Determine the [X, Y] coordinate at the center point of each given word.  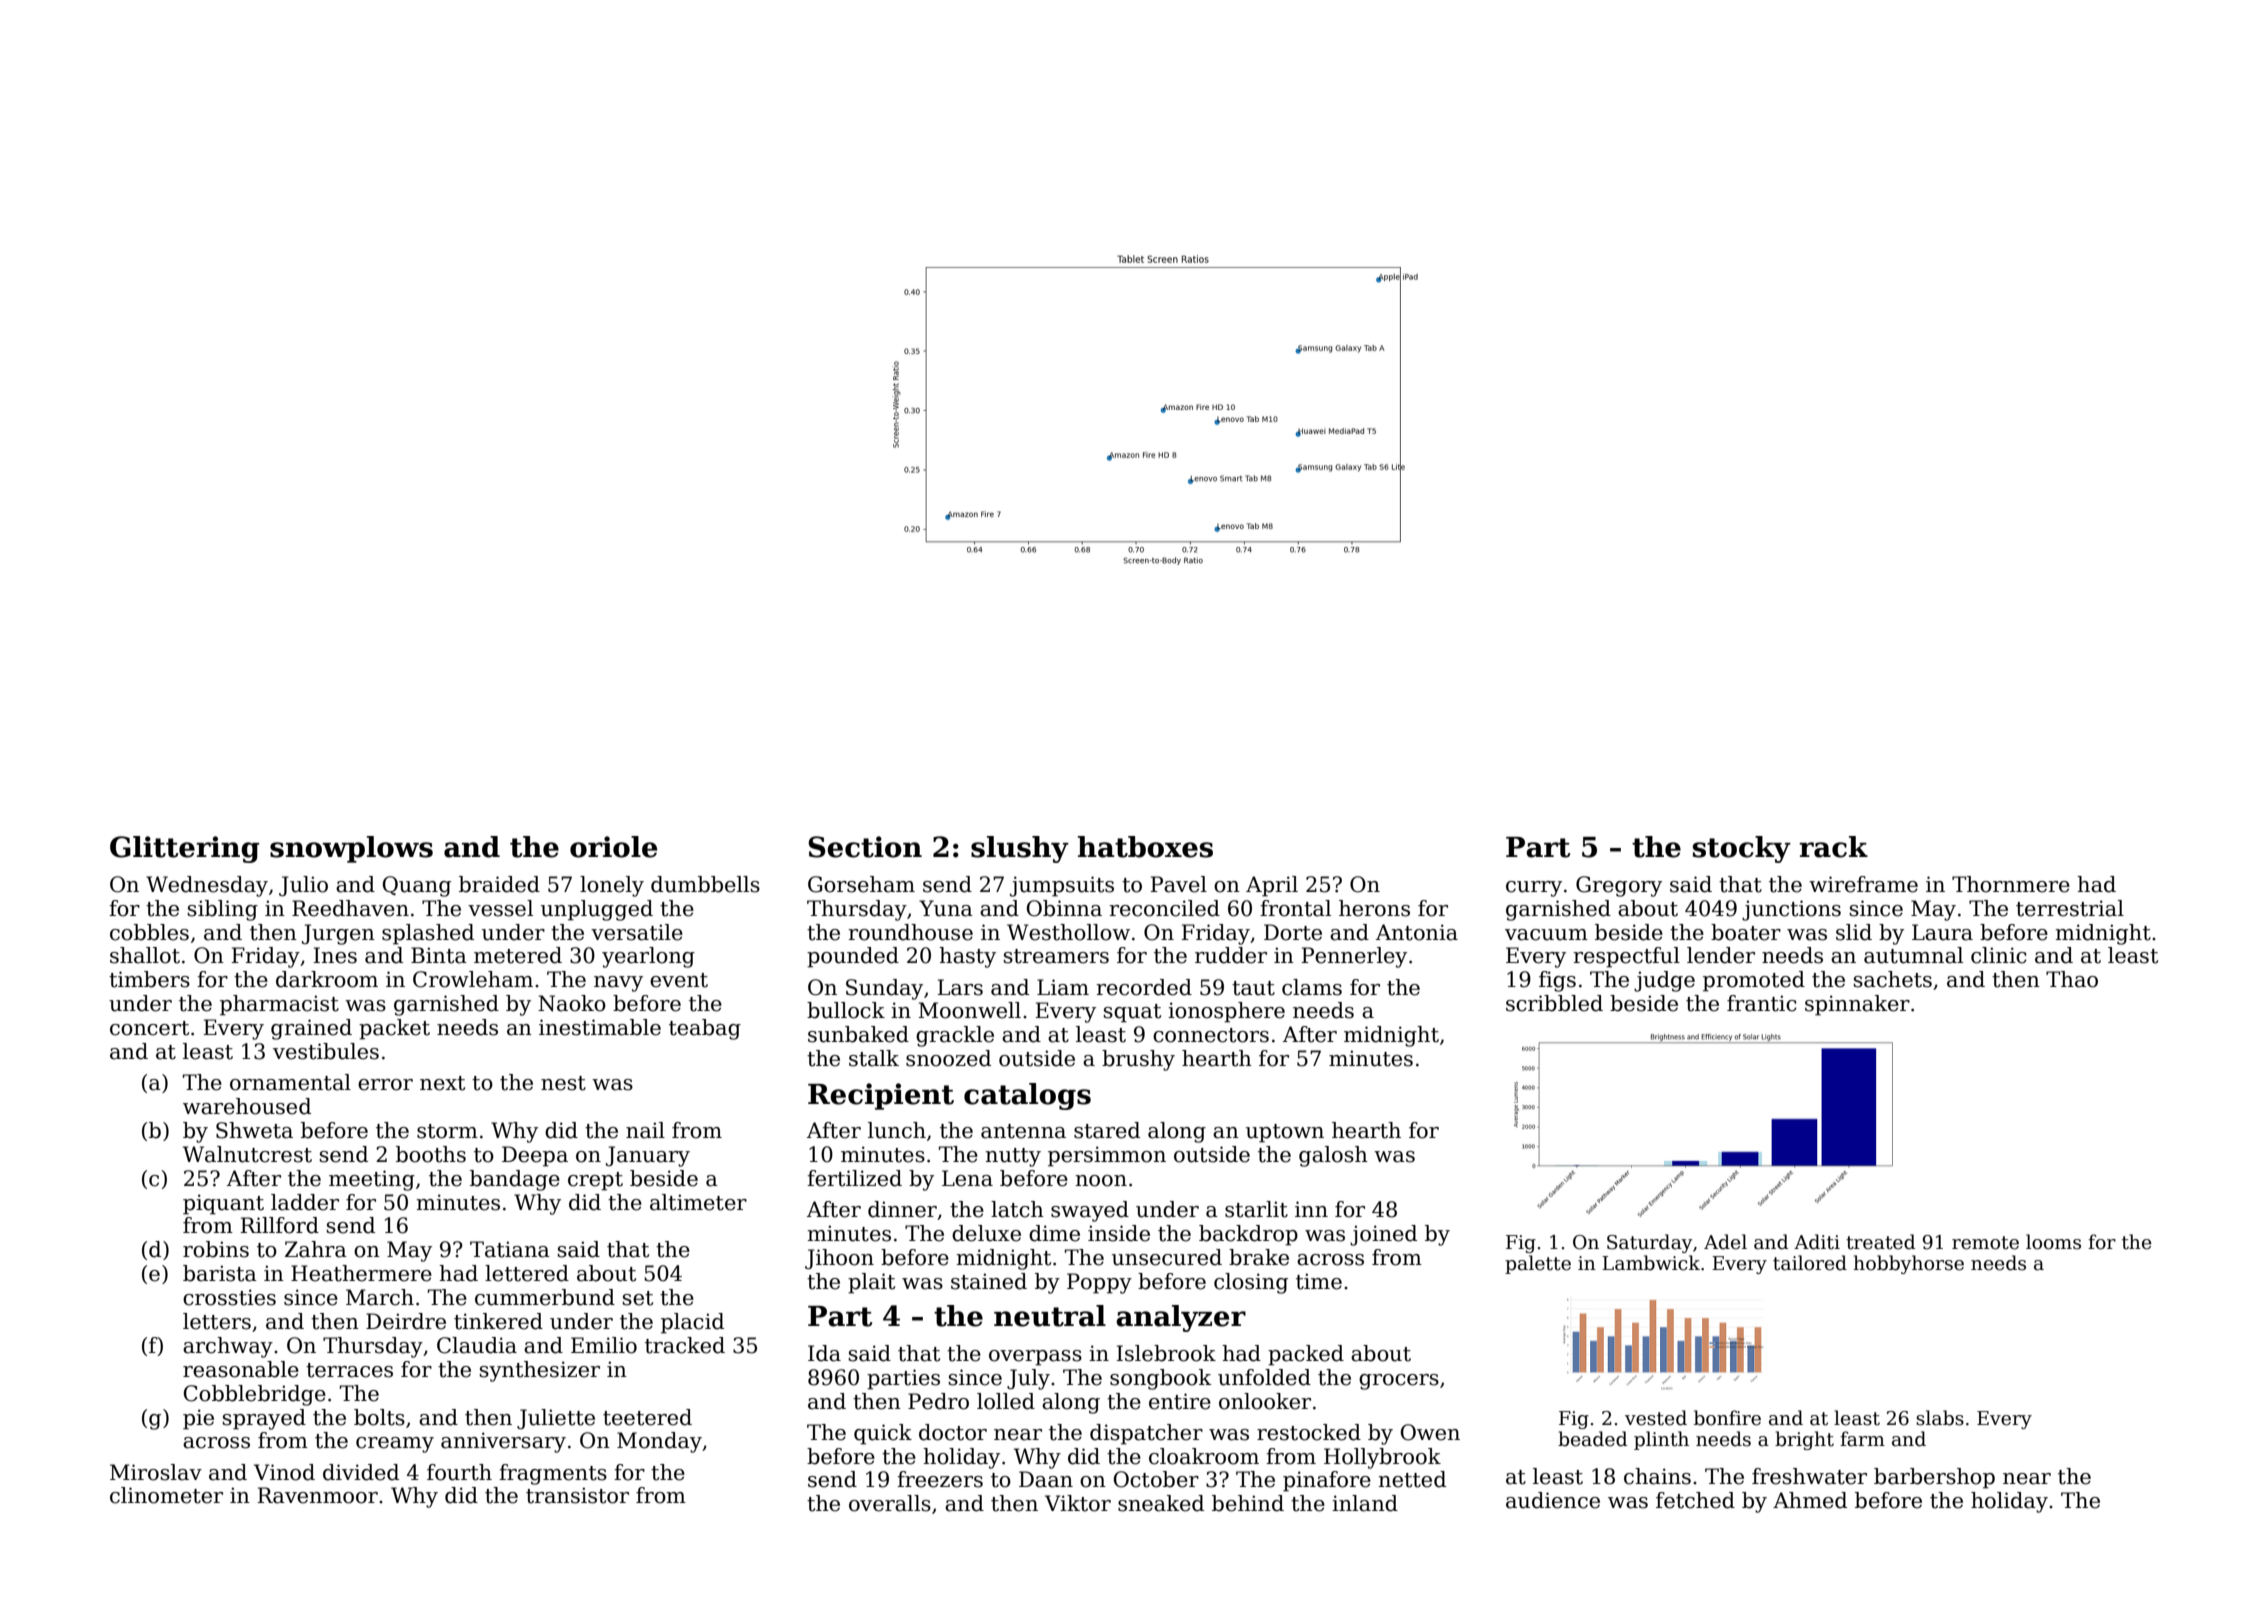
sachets [1892, 979]
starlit [1256, 1209]
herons [1374, 908]
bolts [379, 1417]
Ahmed [1810, 1500]
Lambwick [1651, 1263]
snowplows [351, 849]
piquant [223, 1204]
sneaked [1161, 1503]
